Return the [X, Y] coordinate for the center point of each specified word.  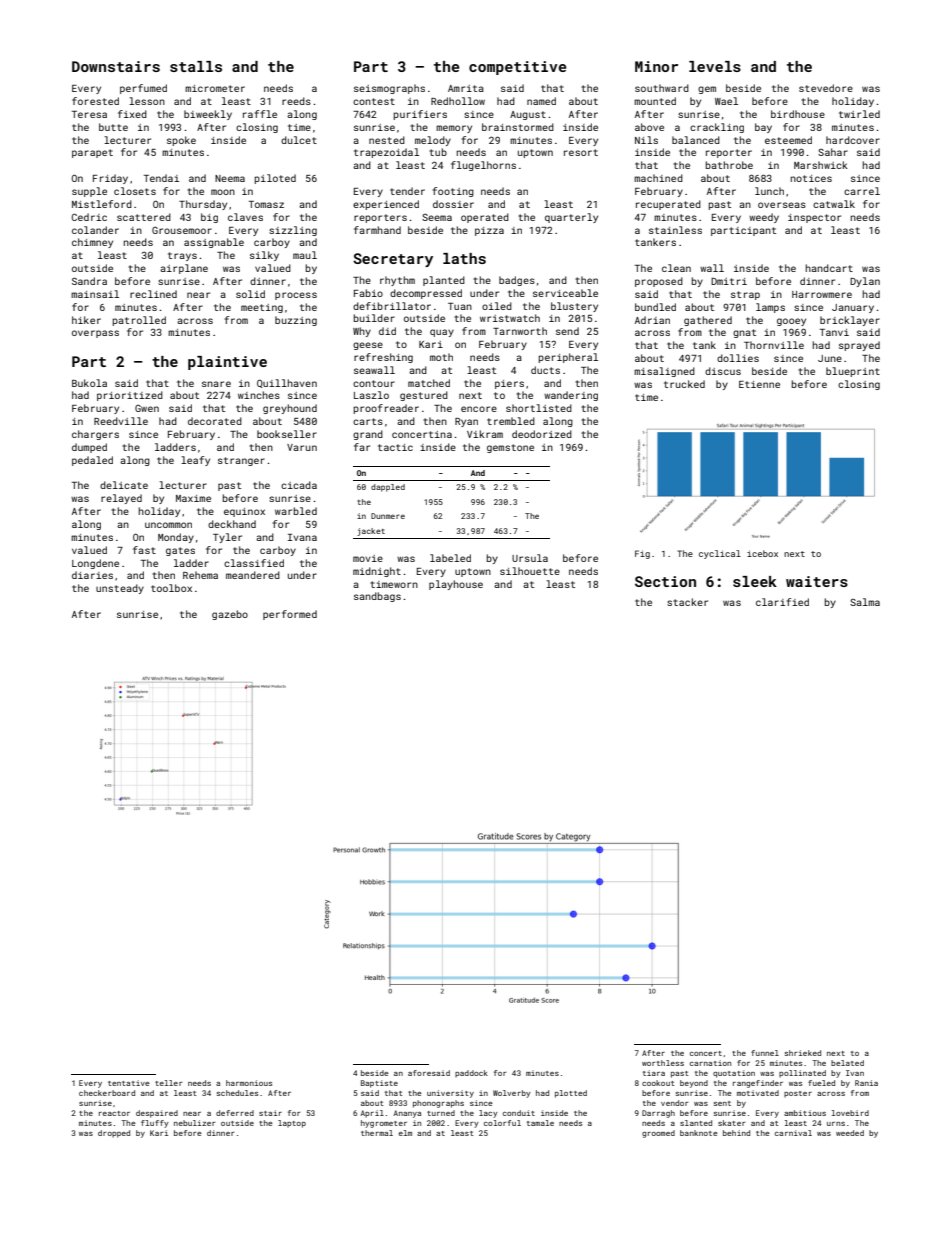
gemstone [510, 448]
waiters [817, 581]
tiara [654, 1073]
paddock [471, 1074]
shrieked [803, 1053]
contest [374, 101]
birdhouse [798, 114]
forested [95, 101]
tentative [129, 1083]
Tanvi [834, 332]
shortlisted [539, 408]
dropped [114, 1134]
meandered [253, 575]
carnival [793, 1133]
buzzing [296, 321]
